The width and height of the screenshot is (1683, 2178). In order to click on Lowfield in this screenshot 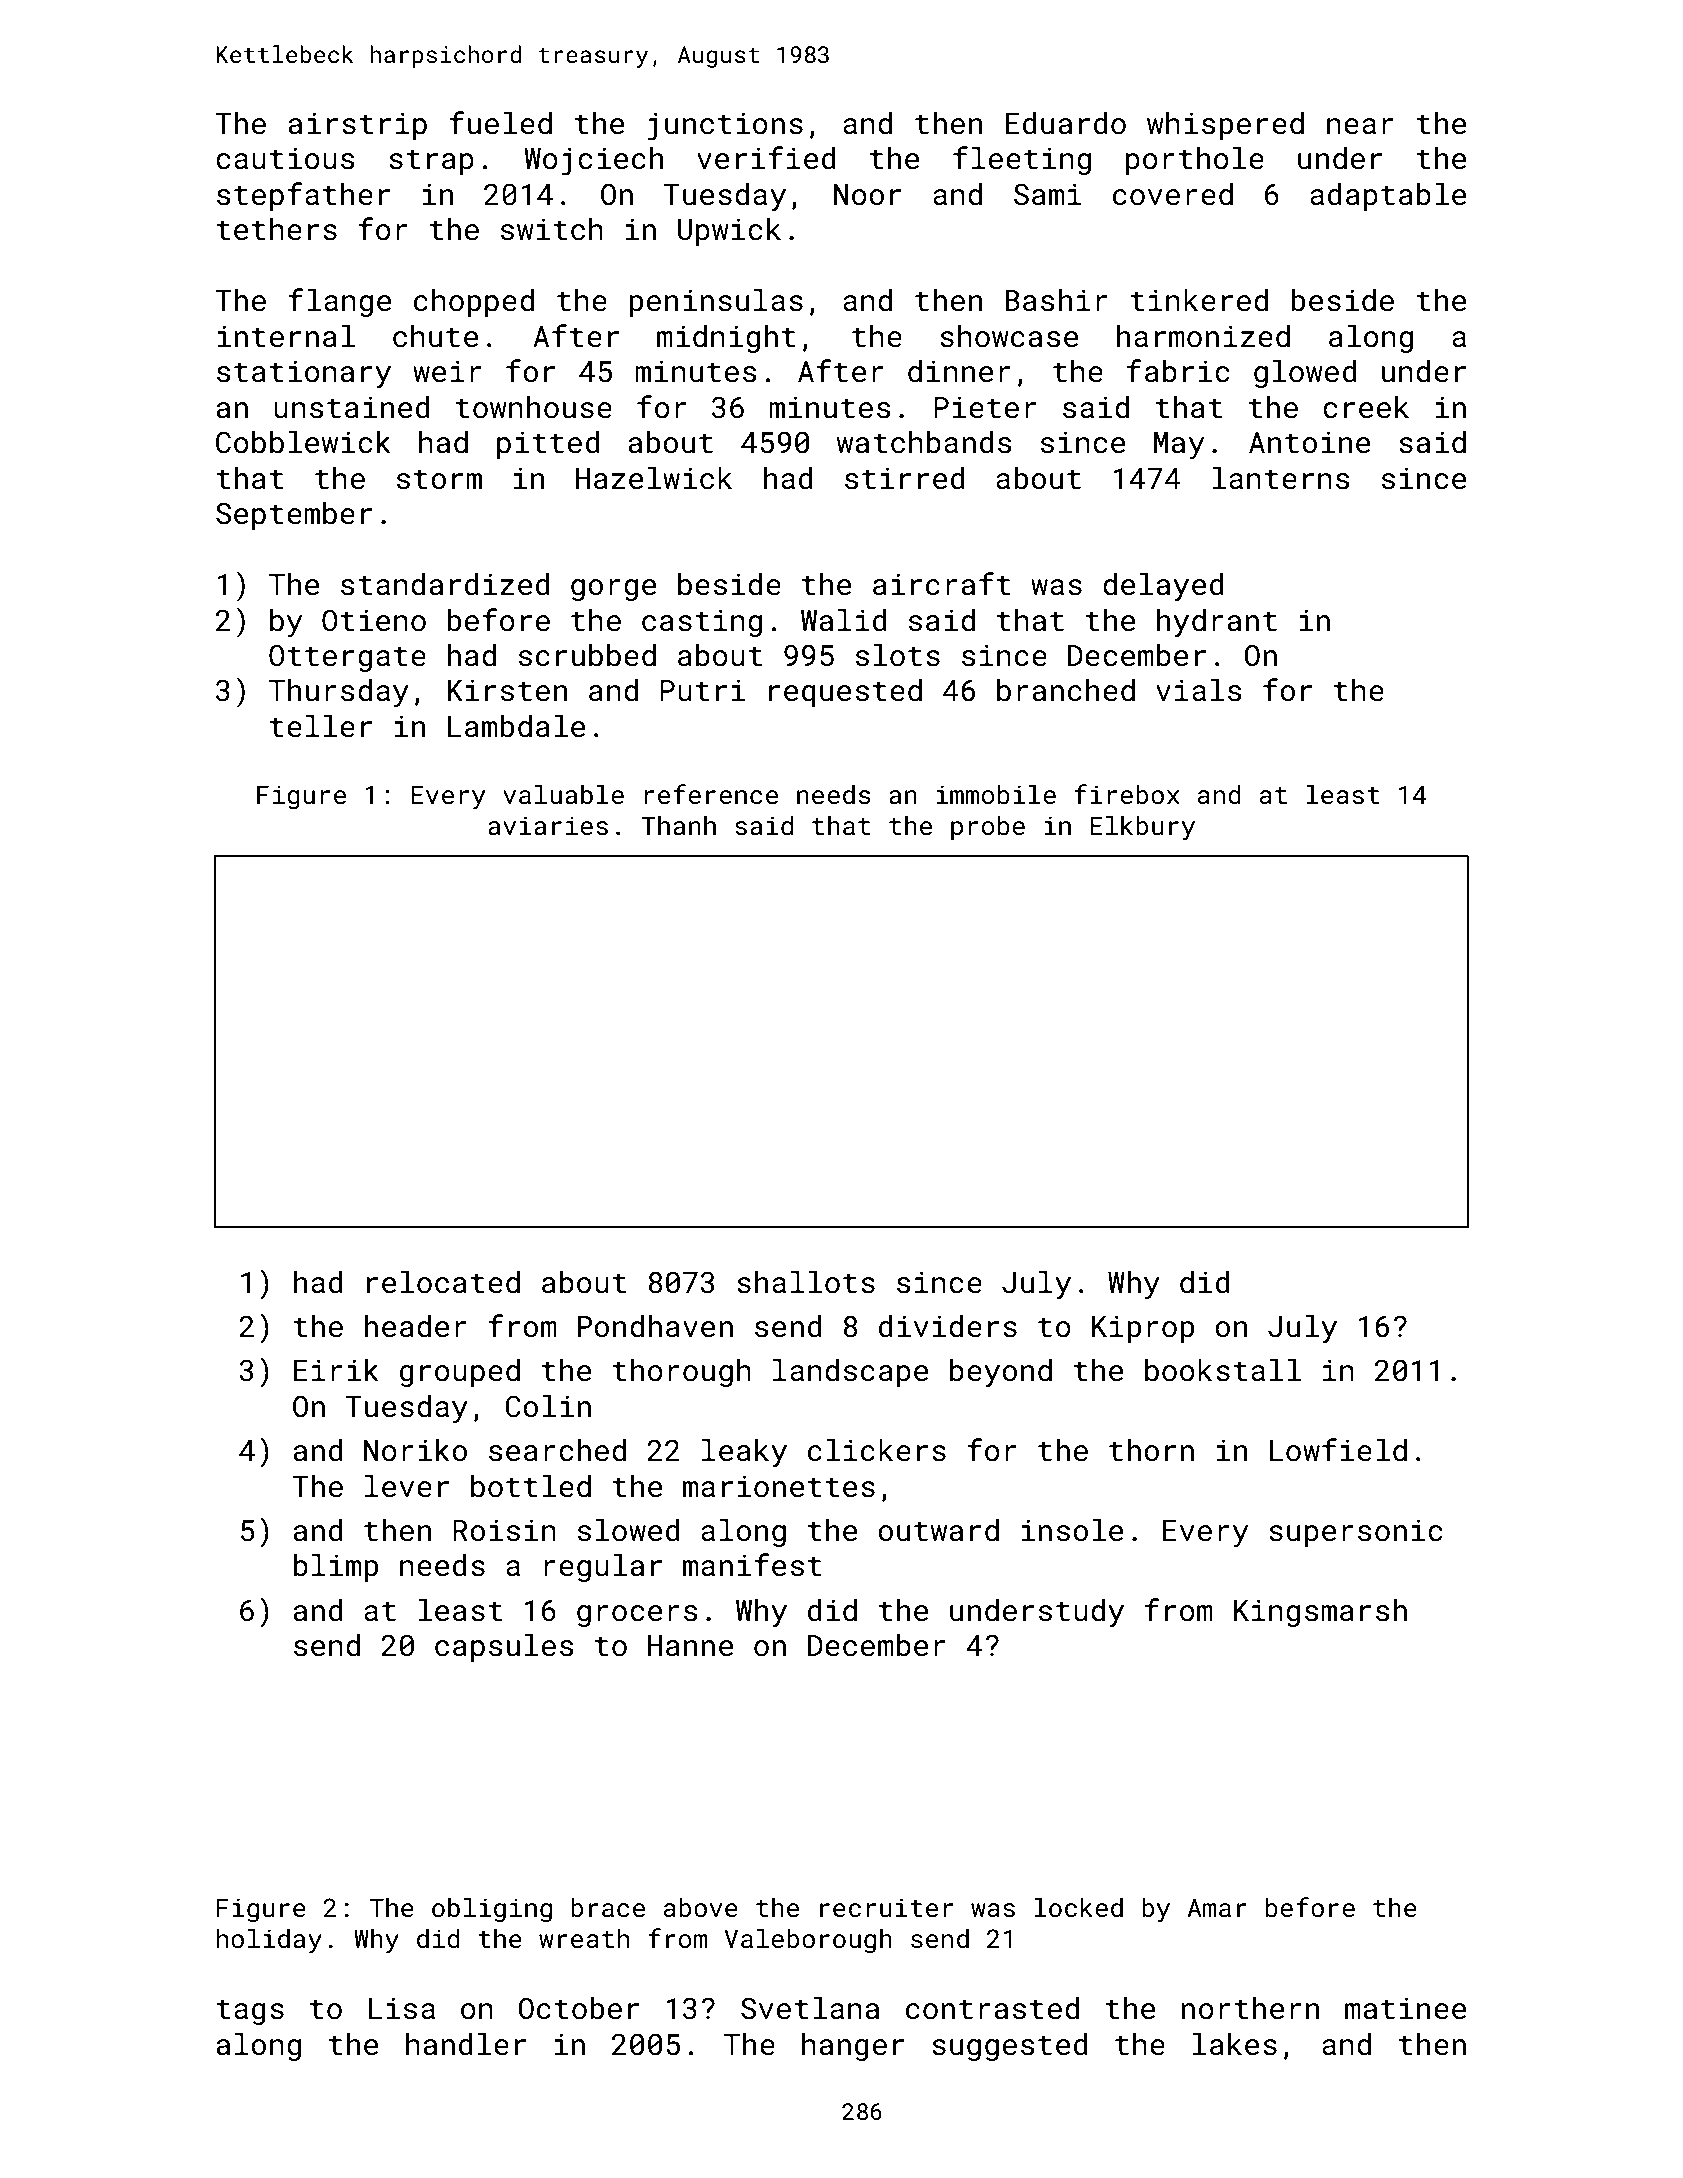, I will do `click(1338, 1450)`.
